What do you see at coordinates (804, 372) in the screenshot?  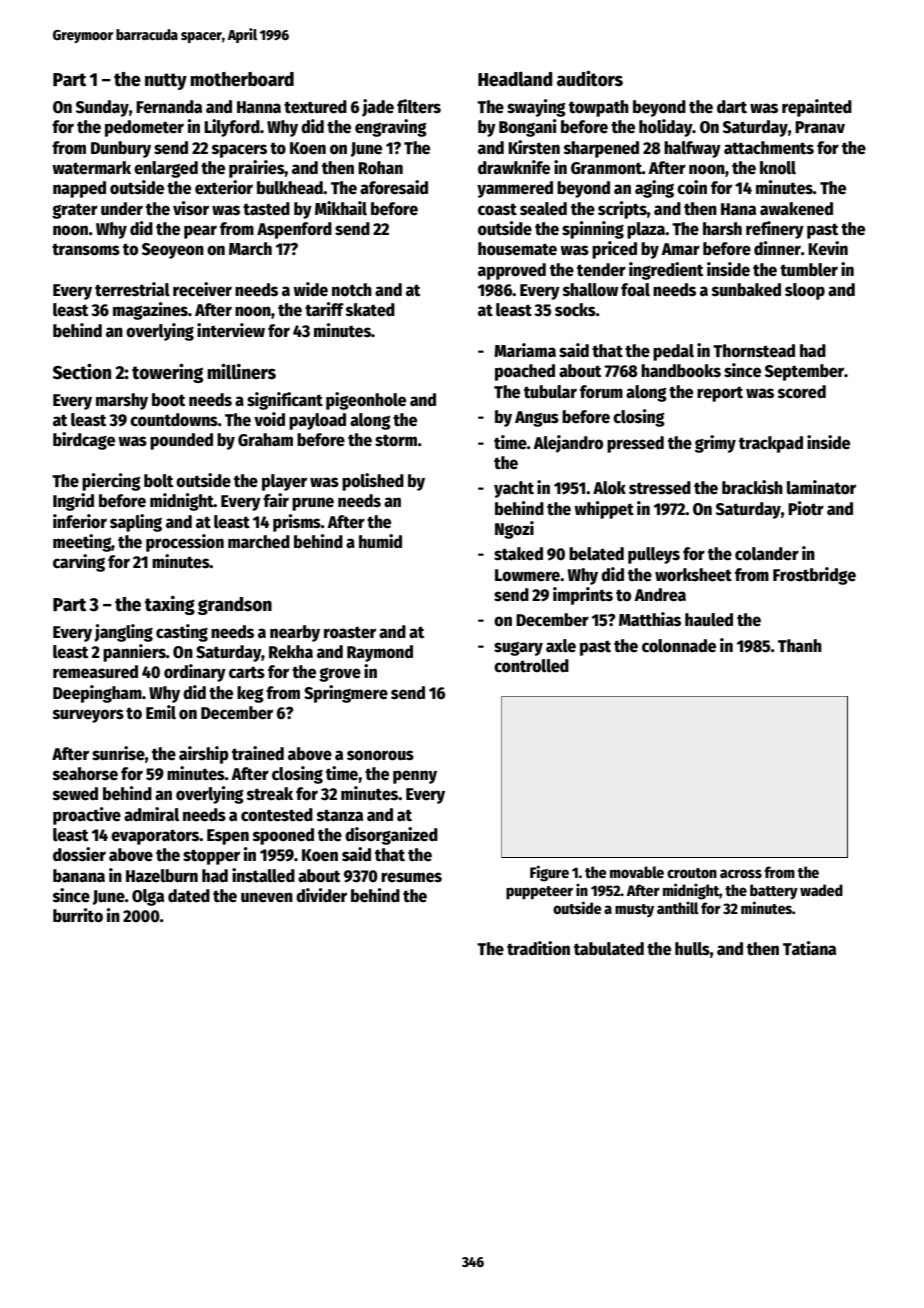 I see `September` at bounding box center [804, 372].
